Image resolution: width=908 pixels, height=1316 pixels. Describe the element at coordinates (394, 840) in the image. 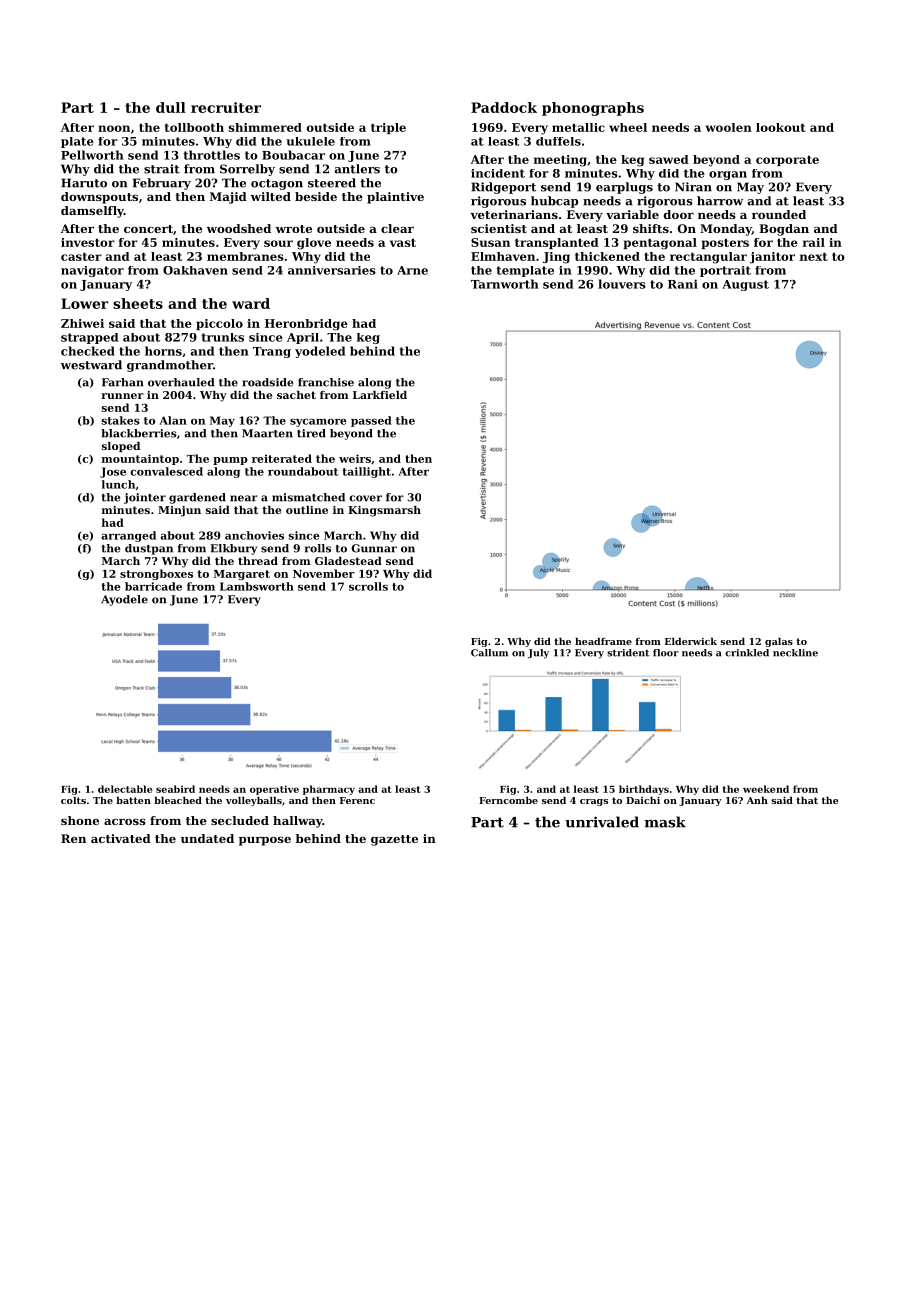

I see `gazette` at that location.
